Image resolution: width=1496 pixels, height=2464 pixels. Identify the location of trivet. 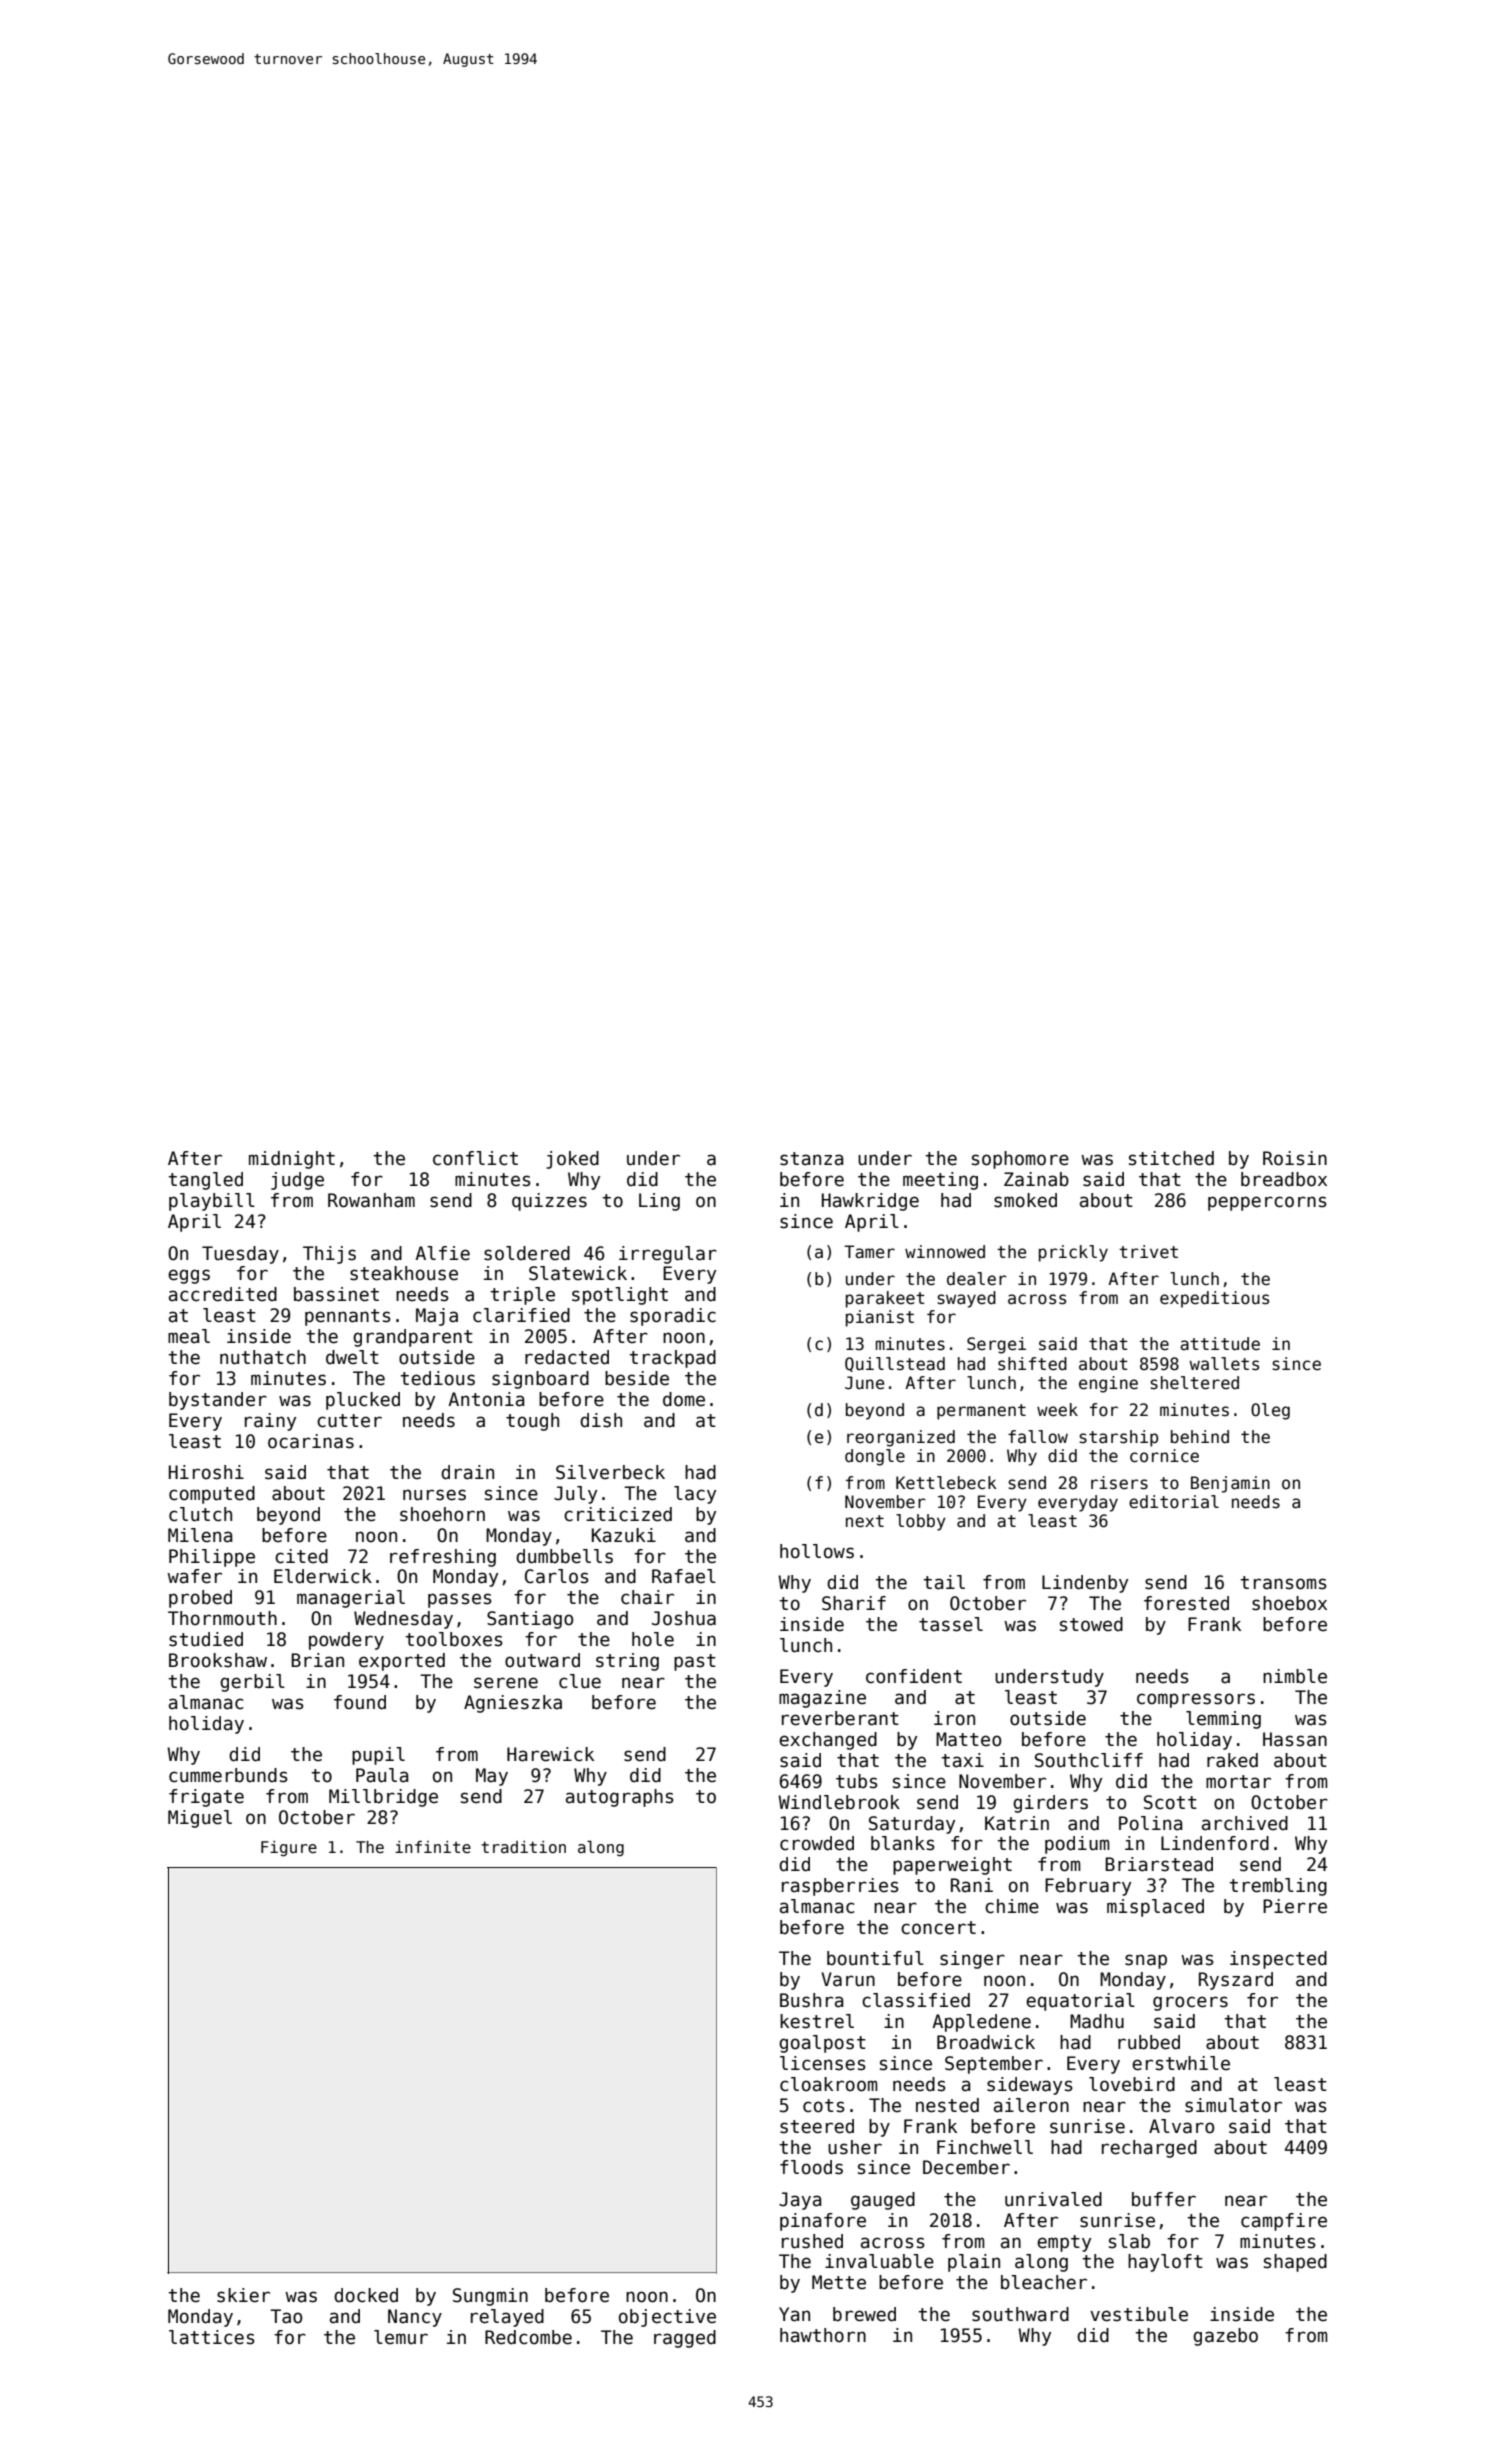
(1148, 1252).
